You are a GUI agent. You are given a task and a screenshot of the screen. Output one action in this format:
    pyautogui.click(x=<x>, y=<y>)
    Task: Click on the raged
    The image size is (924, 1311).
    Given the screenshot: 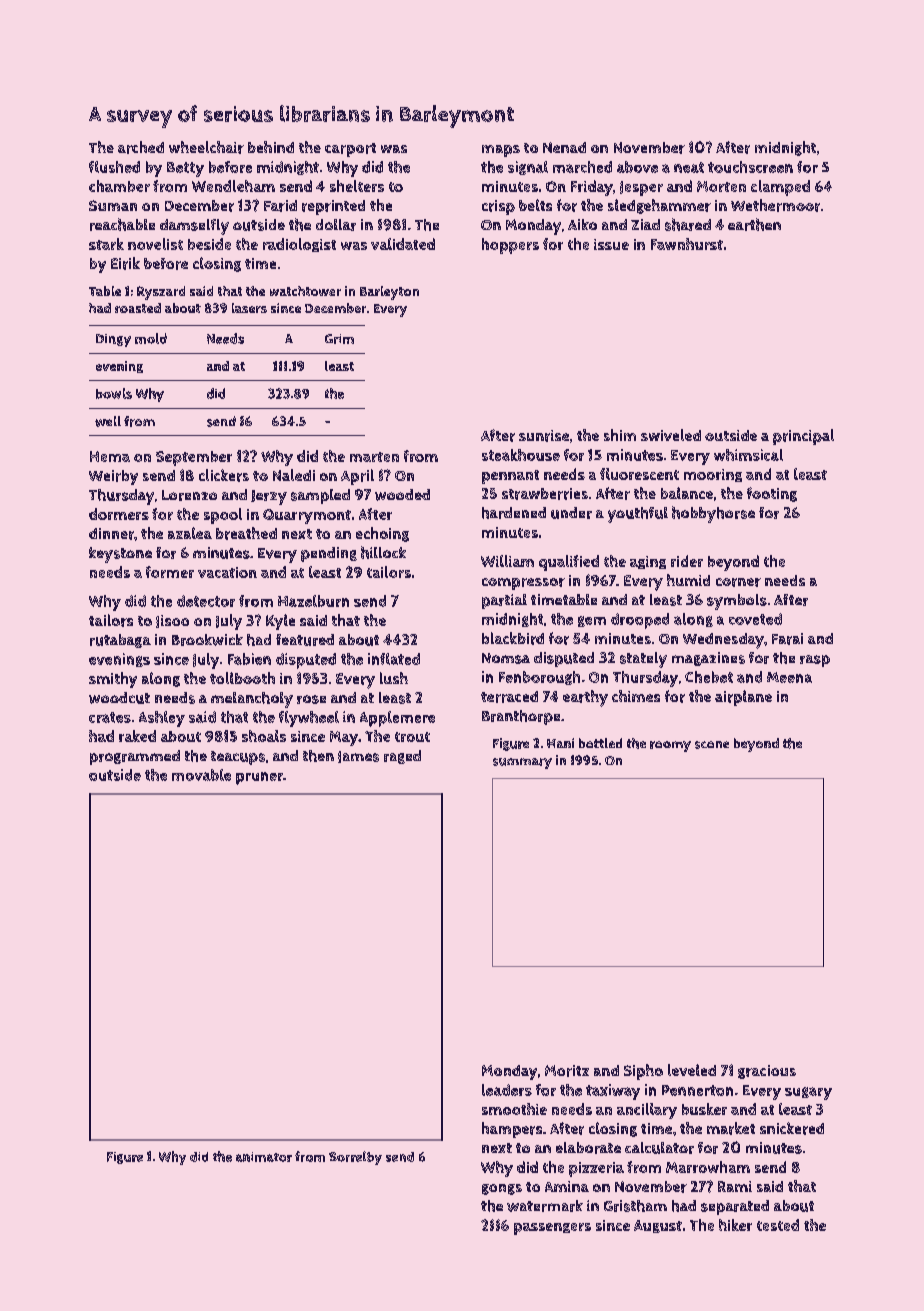 What is the action you would take?
    pyautogui.click(x=402, y=757)
